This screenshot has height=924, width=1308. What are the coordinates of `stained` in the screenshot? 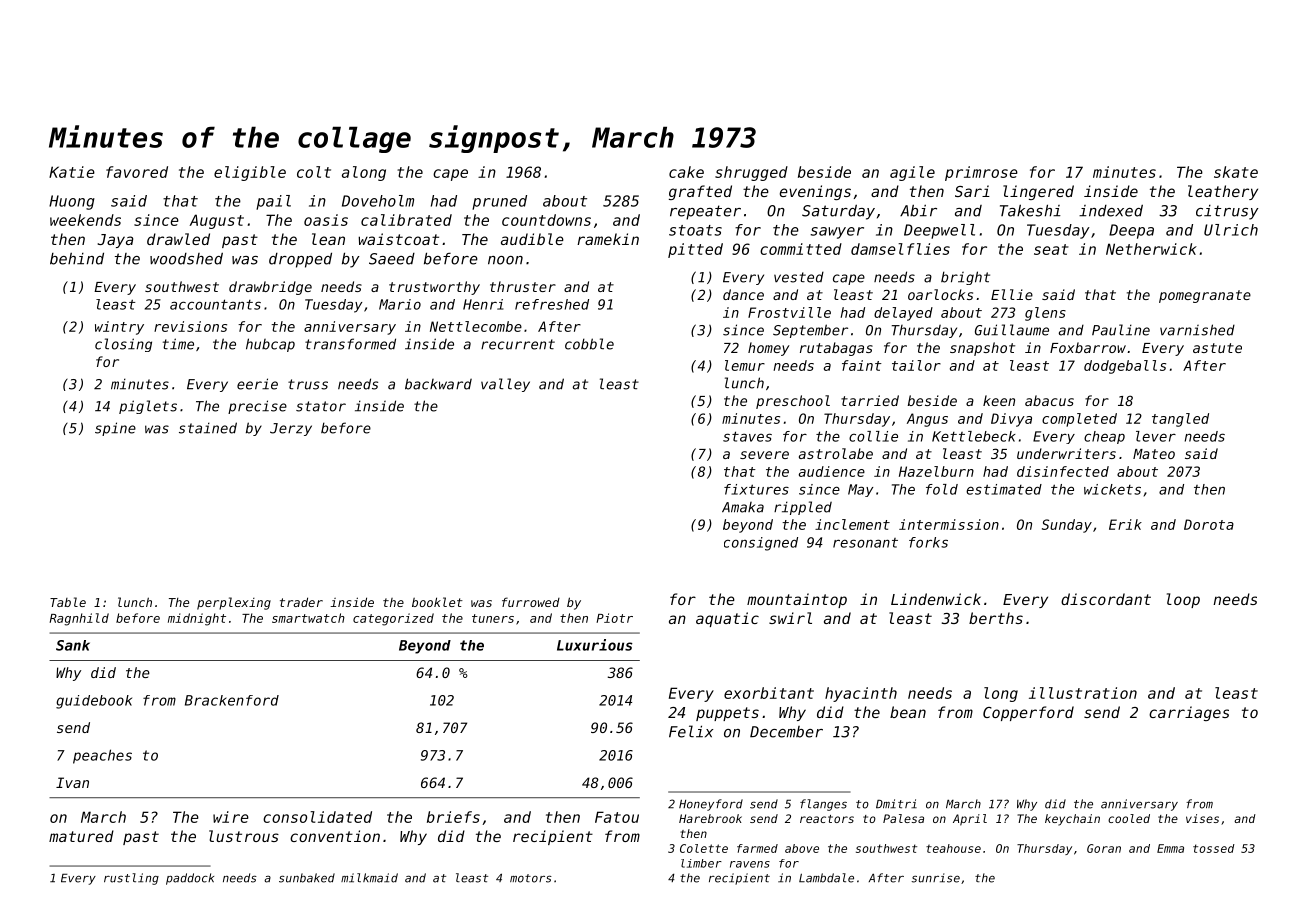 It's located at (208, 428).
